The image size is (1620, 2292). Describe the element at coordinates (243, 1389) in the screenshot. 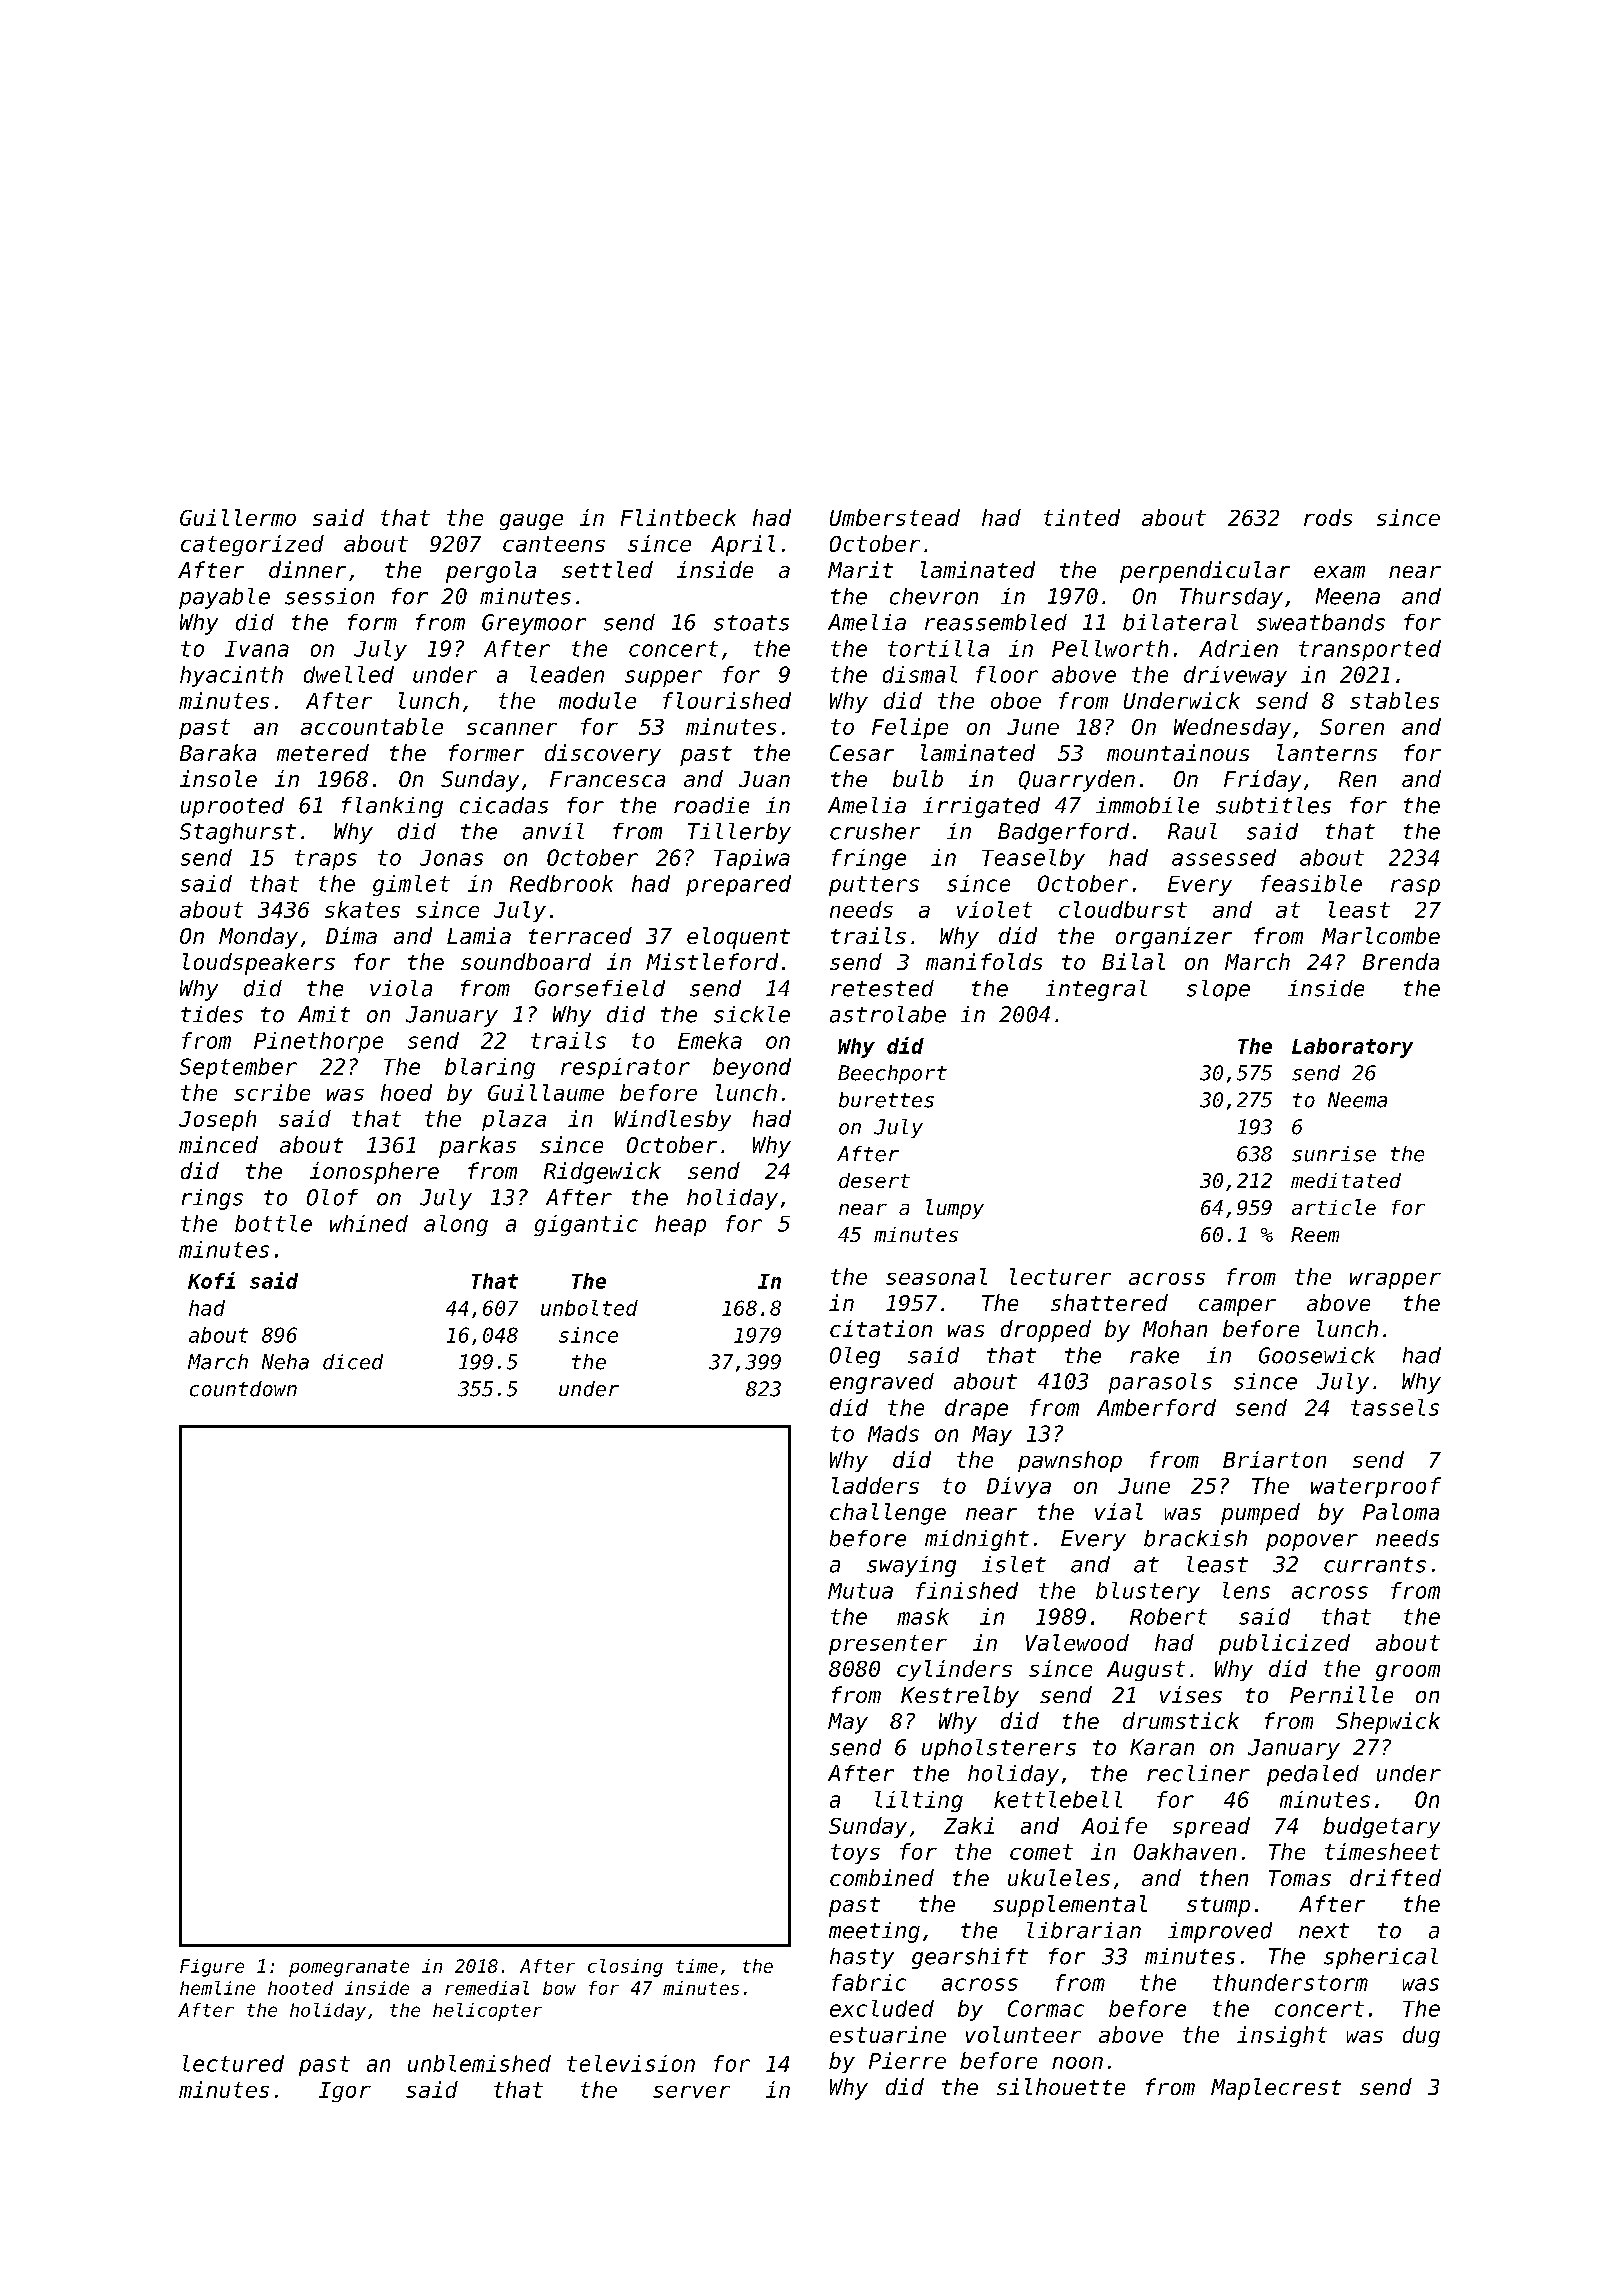

I see `countdown` at that location.
